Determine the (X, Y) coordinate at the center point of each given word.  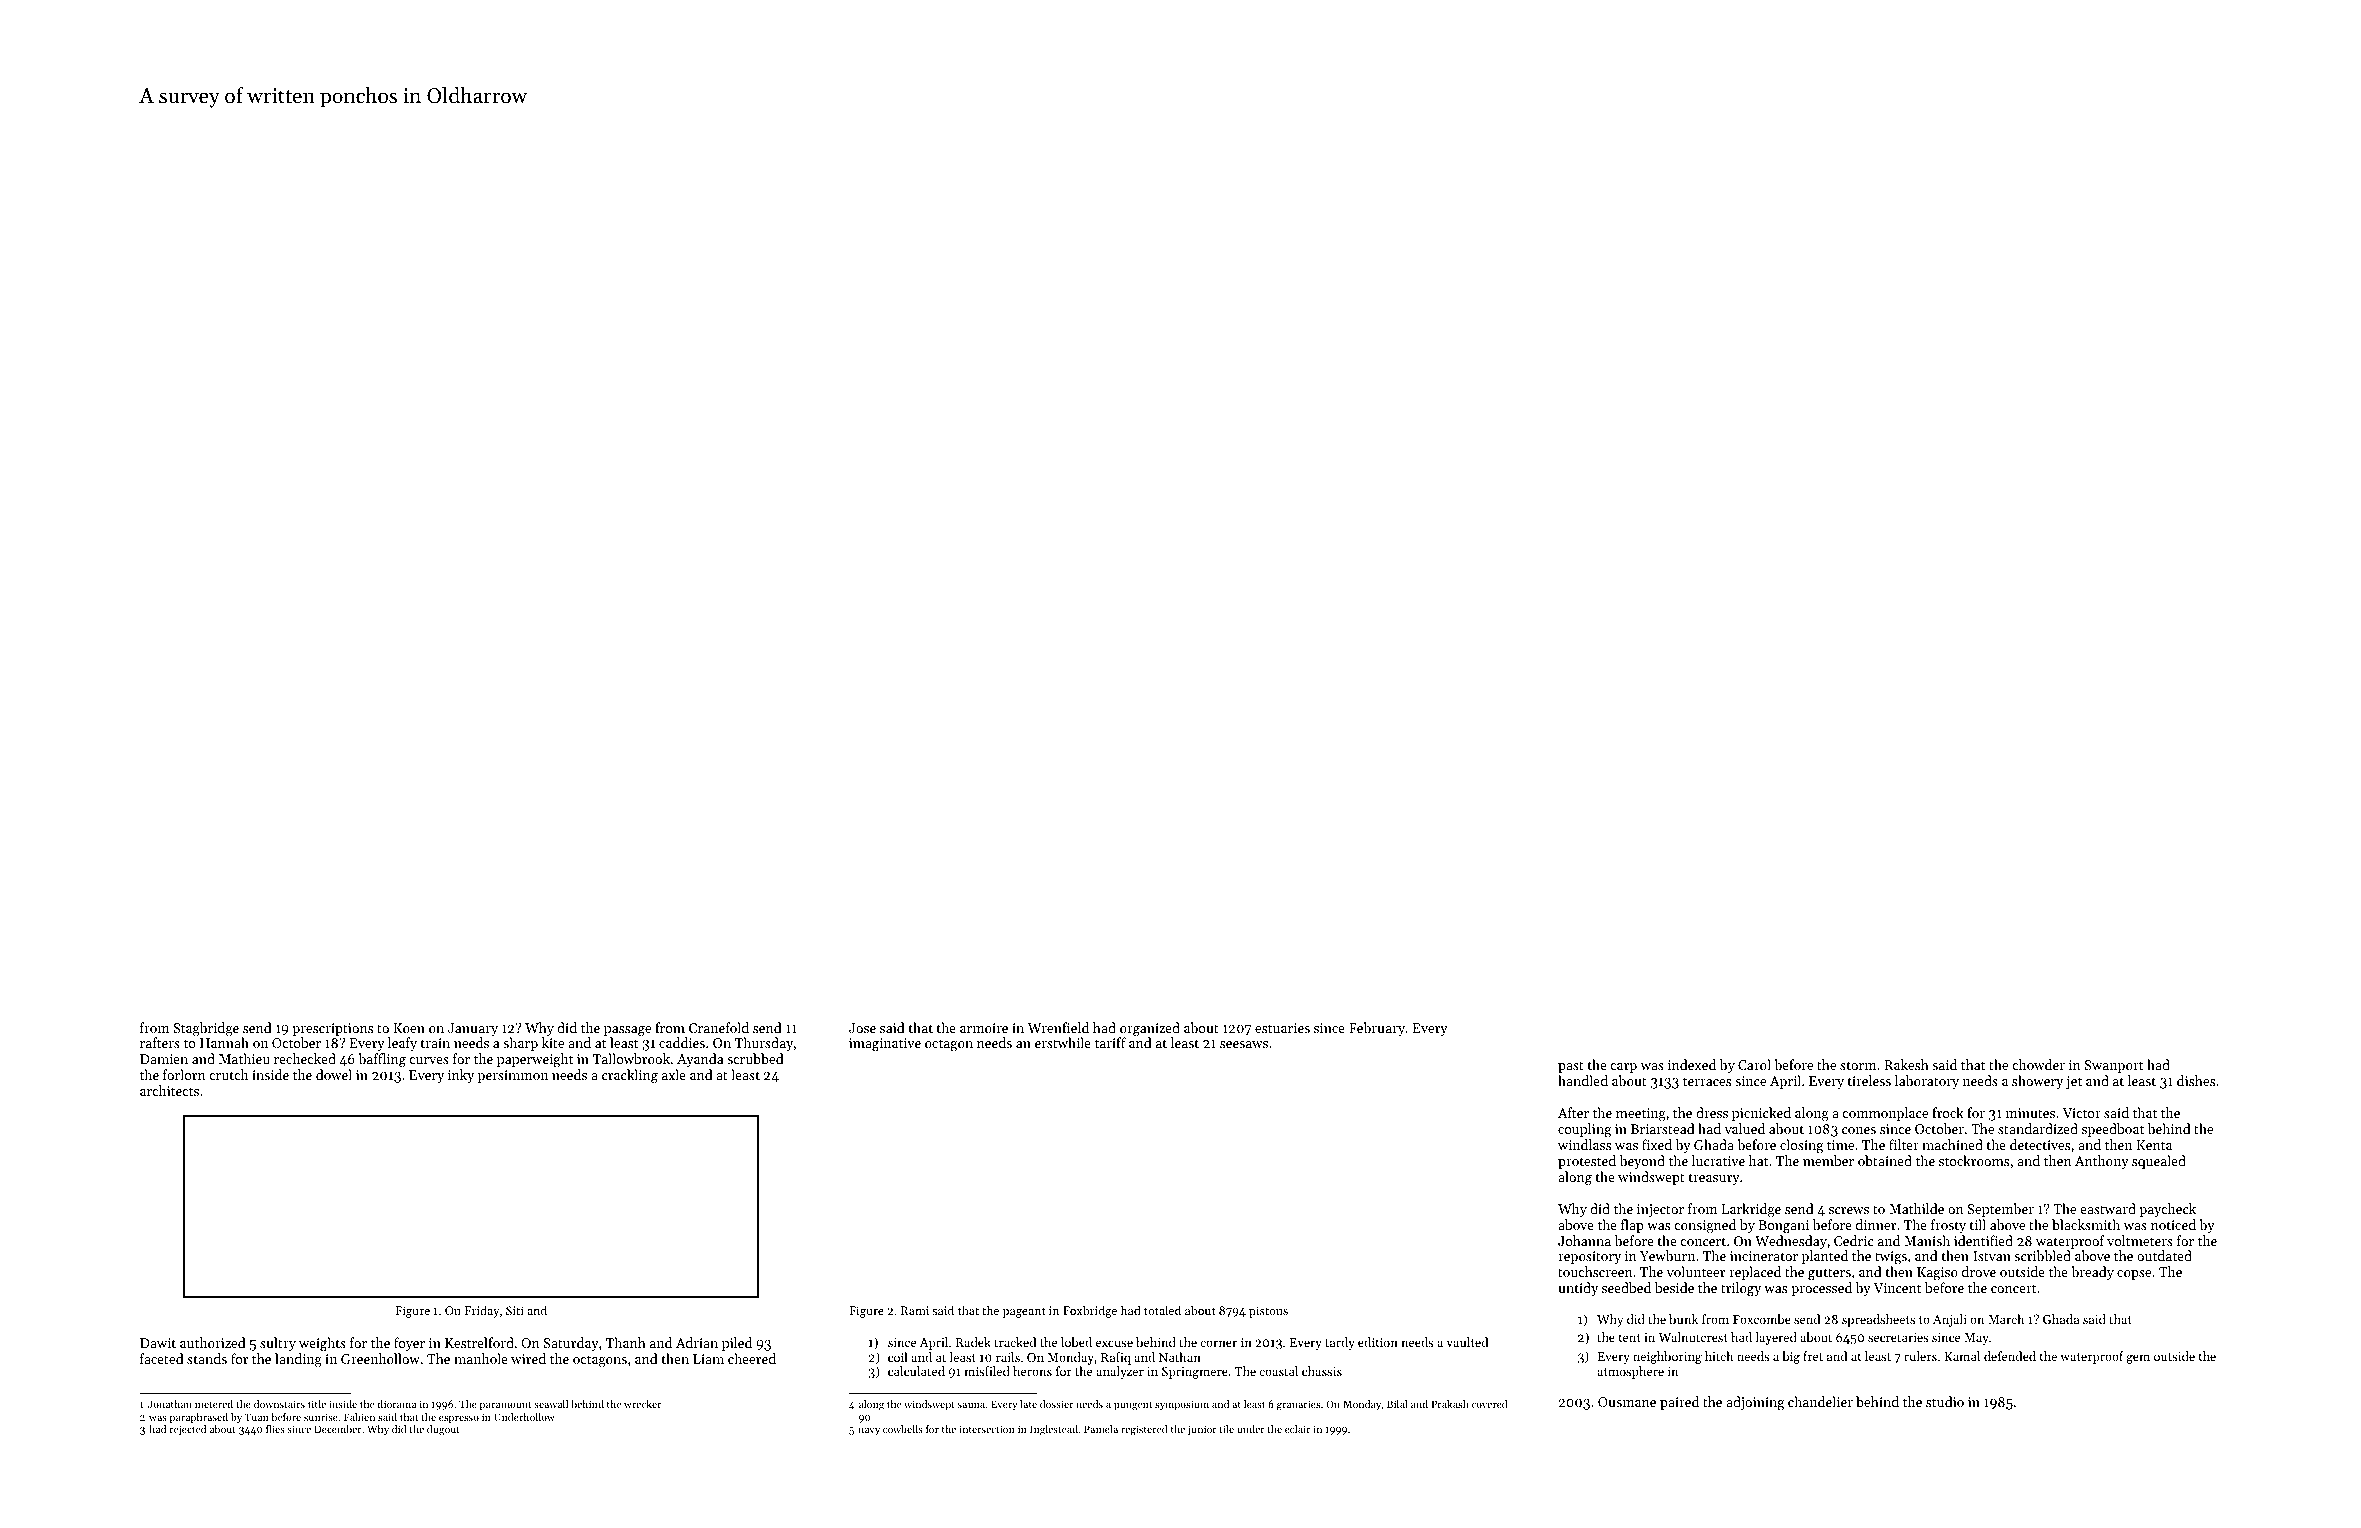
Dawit (158, 1343)
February (1377, 1029)
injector (1660, 1210)
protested (1587, 1162)
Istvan (1992, 1256)
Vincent (1897, 1288)
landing (298, 1360)
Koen (409, 1028)
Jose (862, 1028)
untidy (1578, 1289)
